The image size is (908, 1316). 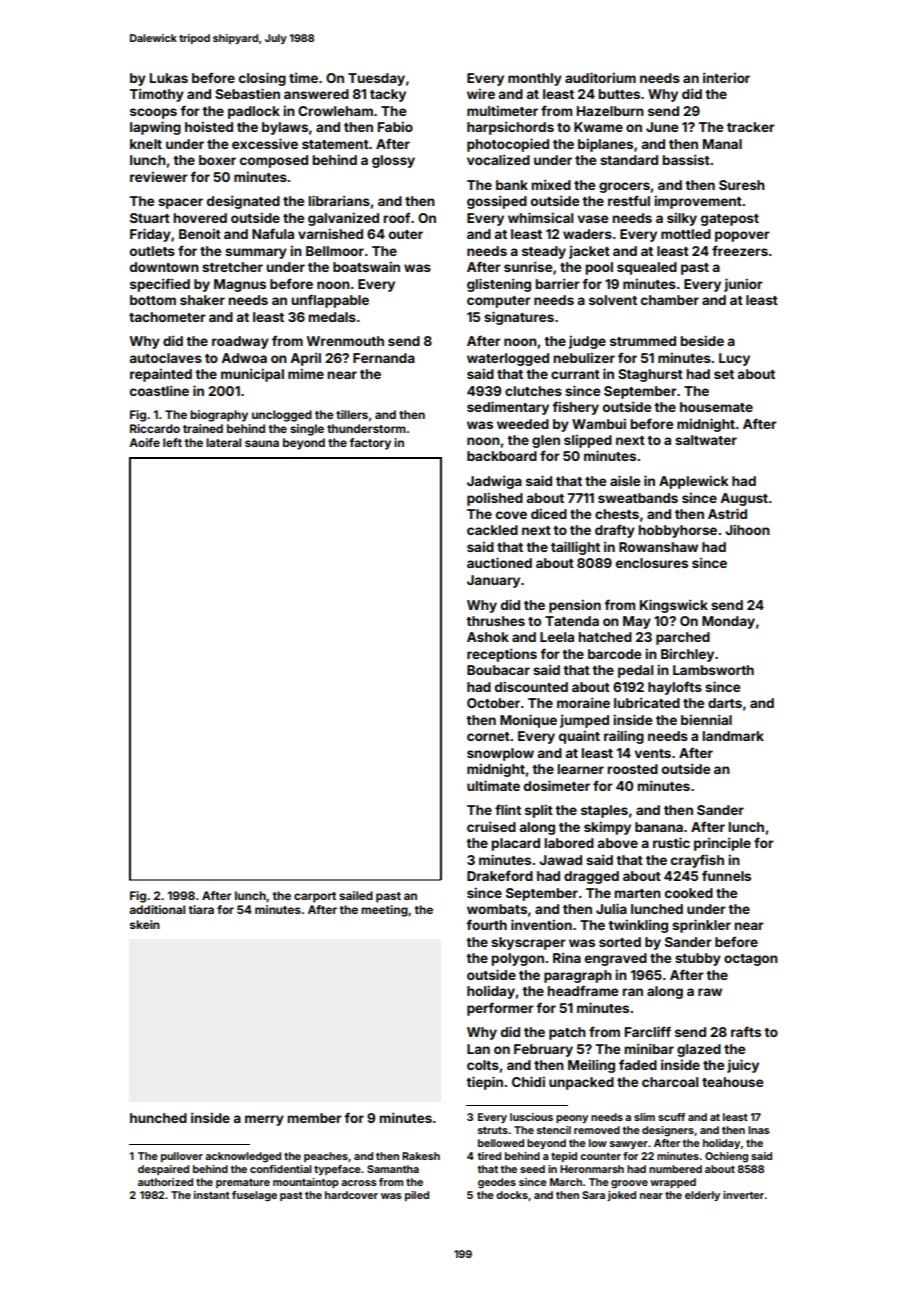 I want to click on varnished, so click(x=330, y=233).
